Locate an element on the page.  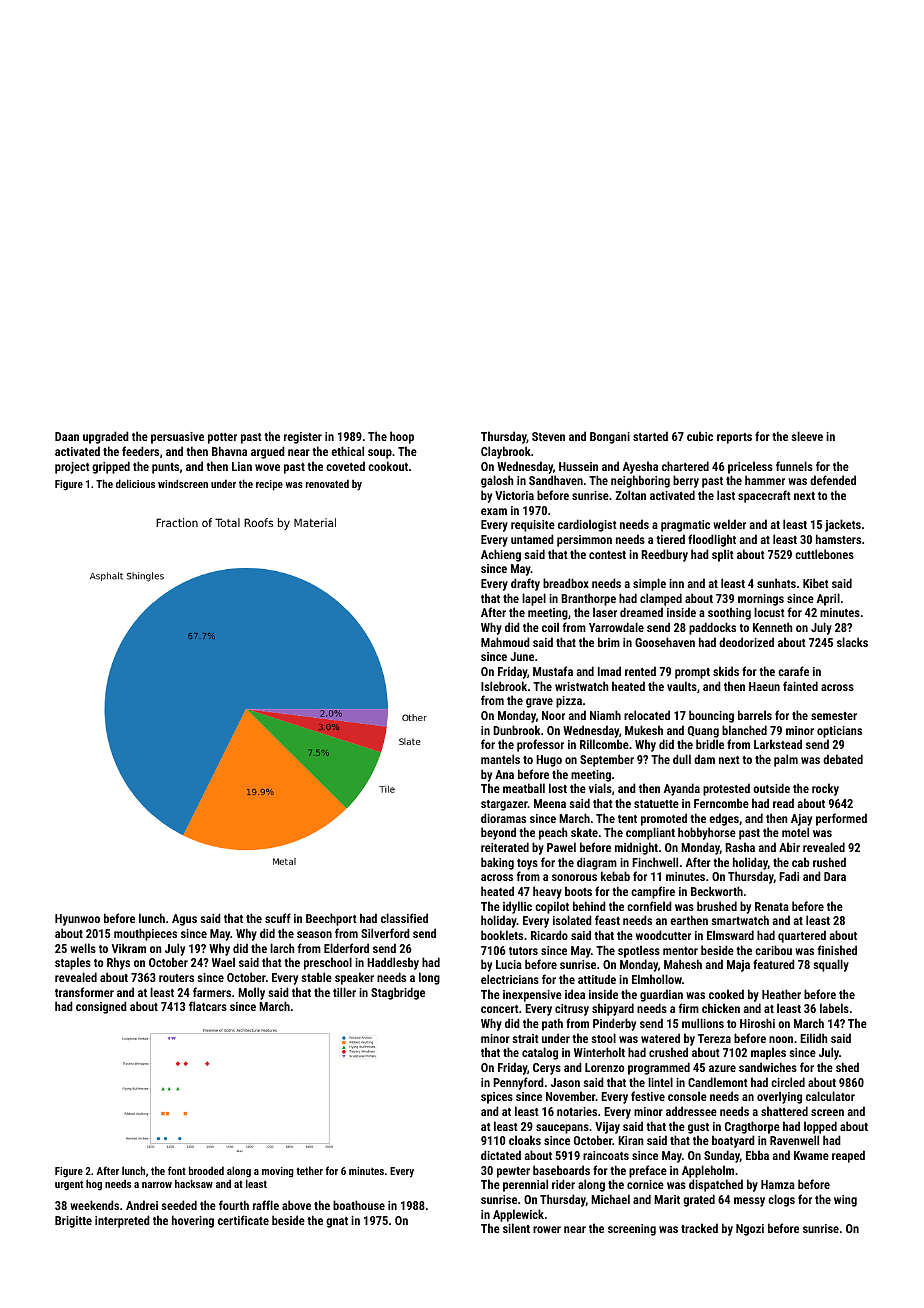
idyllic is located at coordinates (517, 907).
